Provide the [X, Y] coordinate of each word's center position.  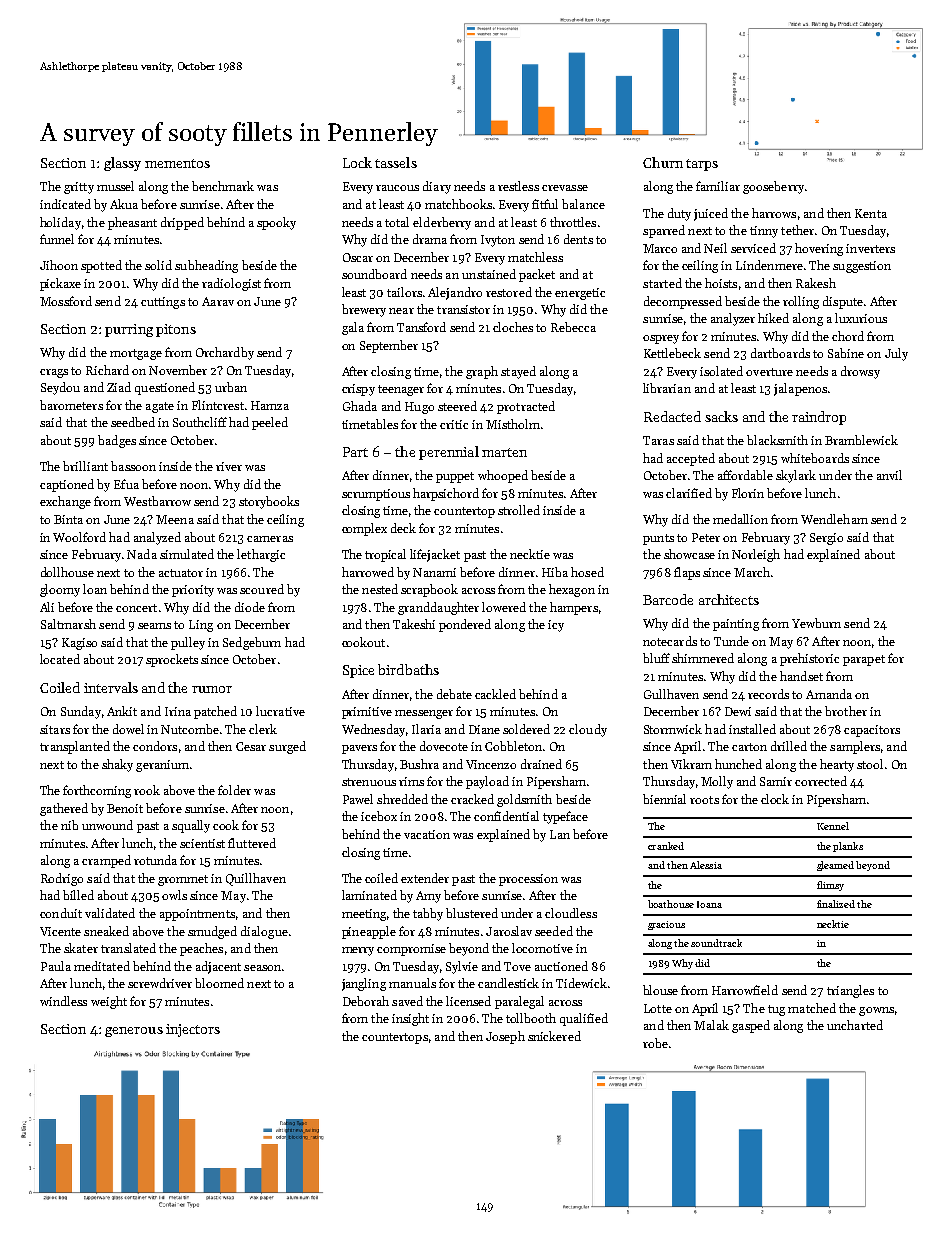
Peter [706, 537]
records [768, 694]
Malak [711, 1025]
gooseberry [773, 187]
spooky [276, 223]
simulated [187, 554]
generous [134, 1032]
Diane [484, 729]
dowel [128, 729]
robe [655, 1043]
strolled [519, 510]
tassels [396, 162]
